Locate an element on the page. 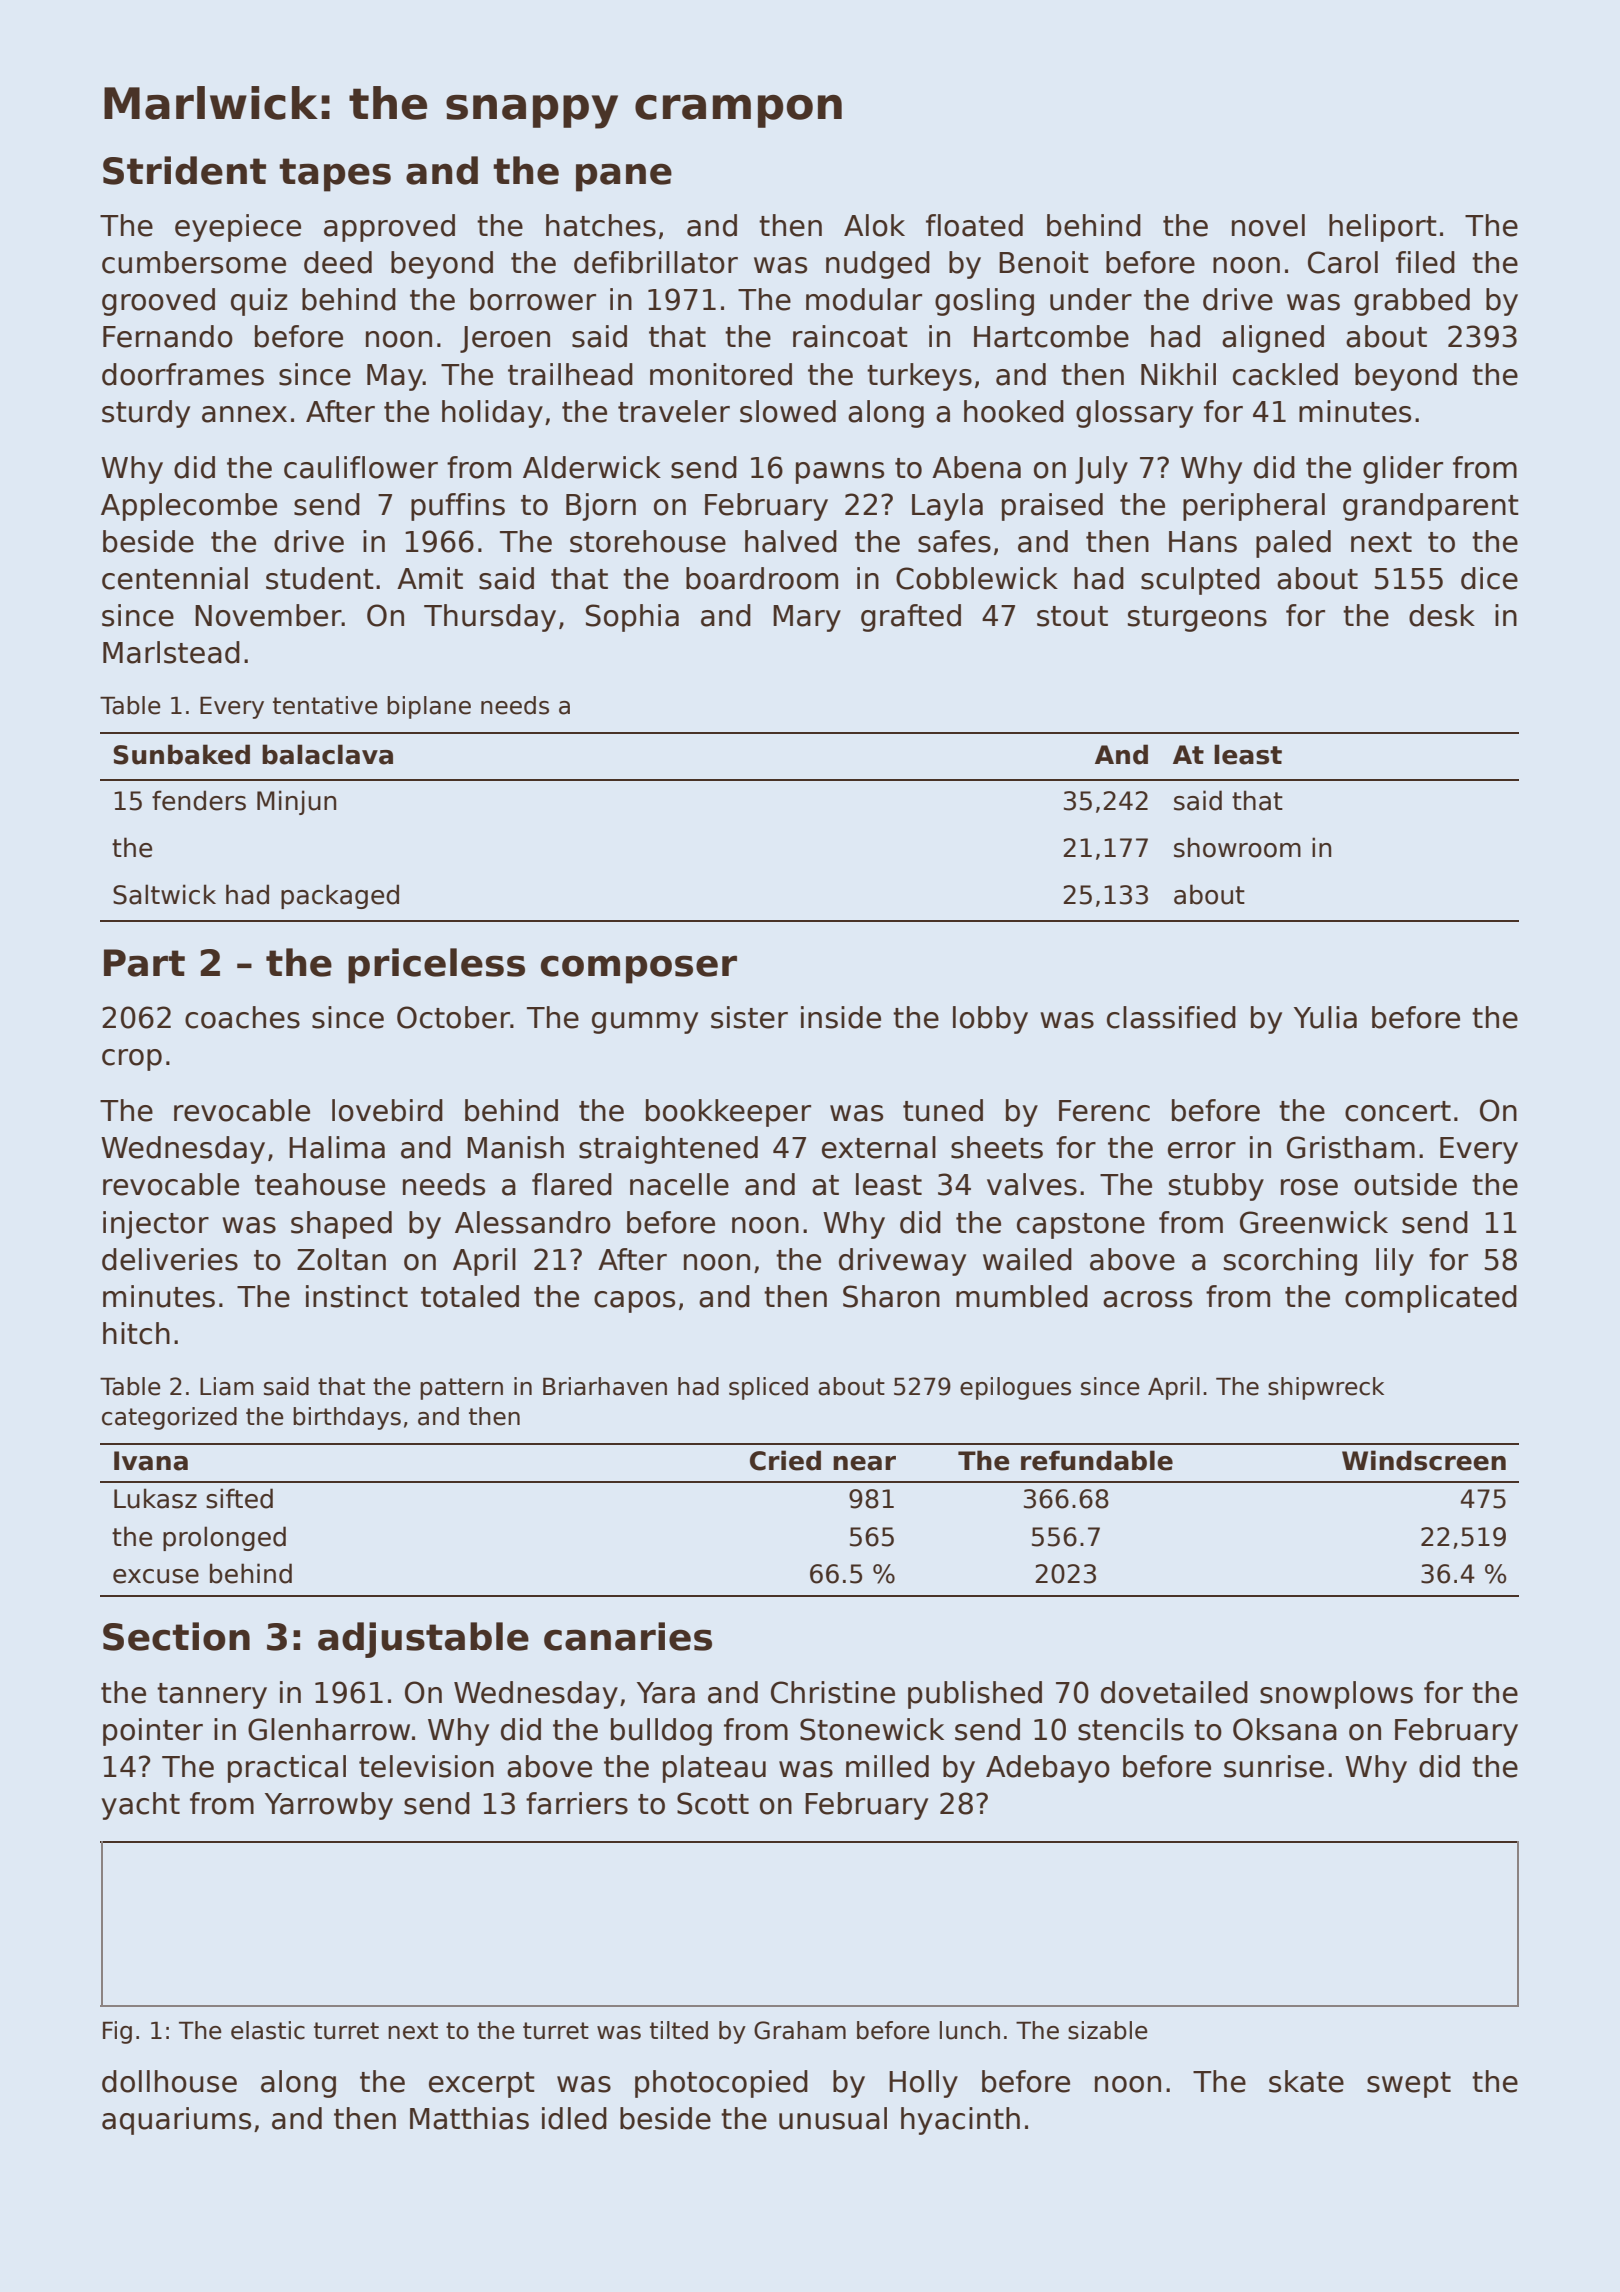 The image size is (1620, 2292). cumbersome is located at coordinates (194, 262).
